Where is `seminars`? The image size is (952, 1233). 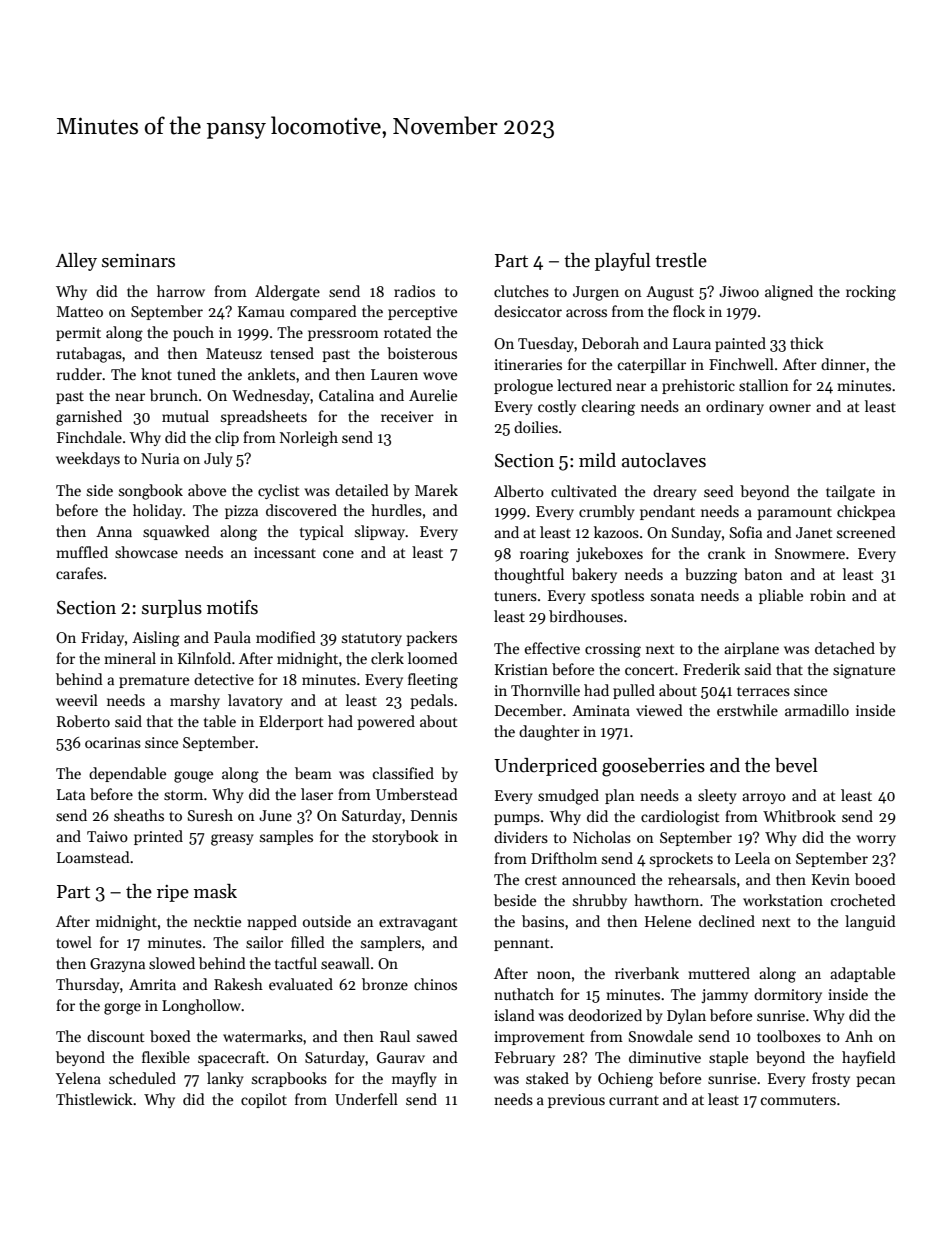
seminars is located at coordinates (138, 261).
